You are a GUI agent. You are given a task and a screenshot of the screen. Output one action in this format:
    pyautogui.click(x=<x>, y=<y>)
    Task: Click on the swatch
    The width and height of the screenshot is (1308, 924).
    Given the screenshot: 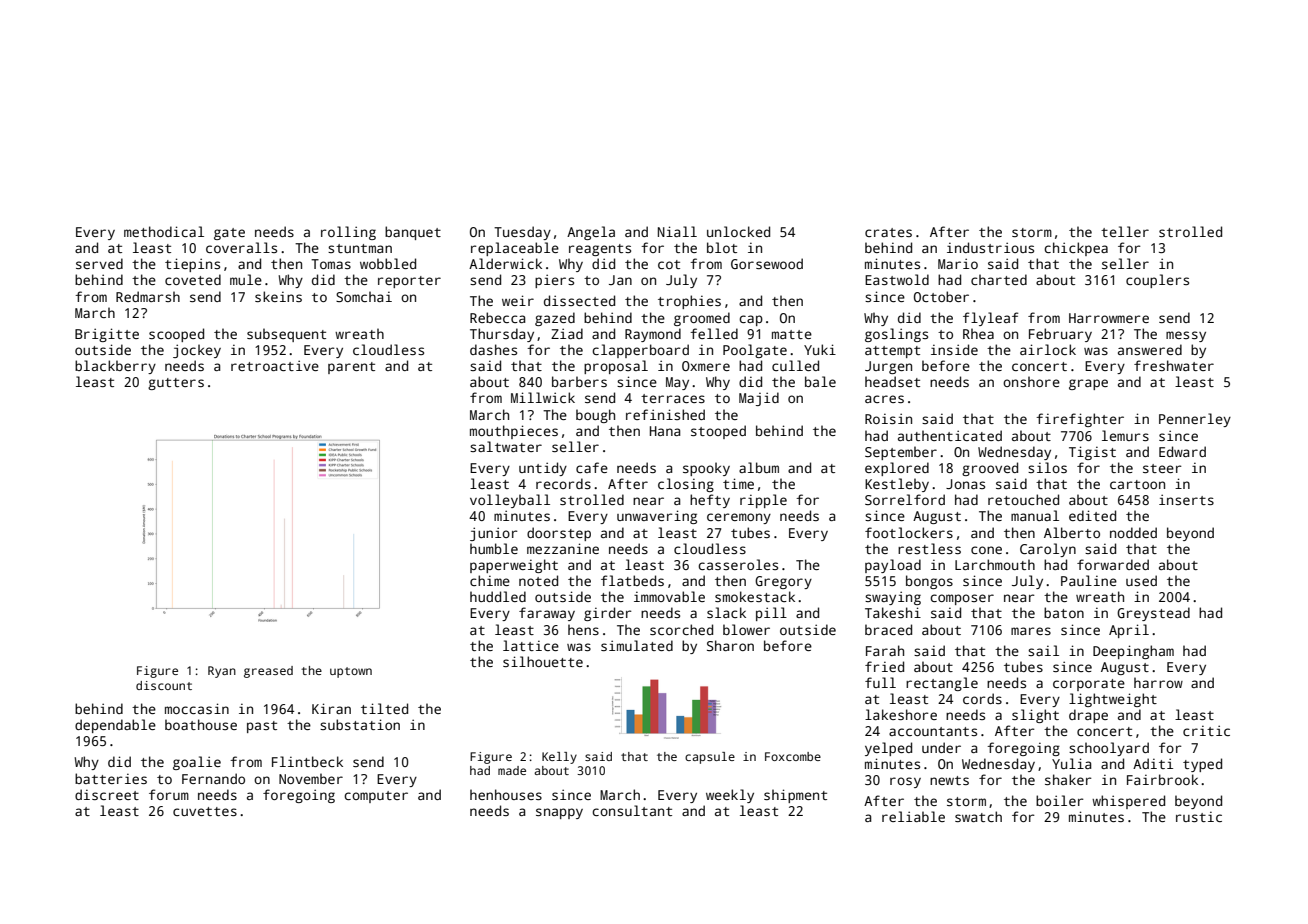 What is the action you would take?
    pyautogui.click(x=978, y=816)
